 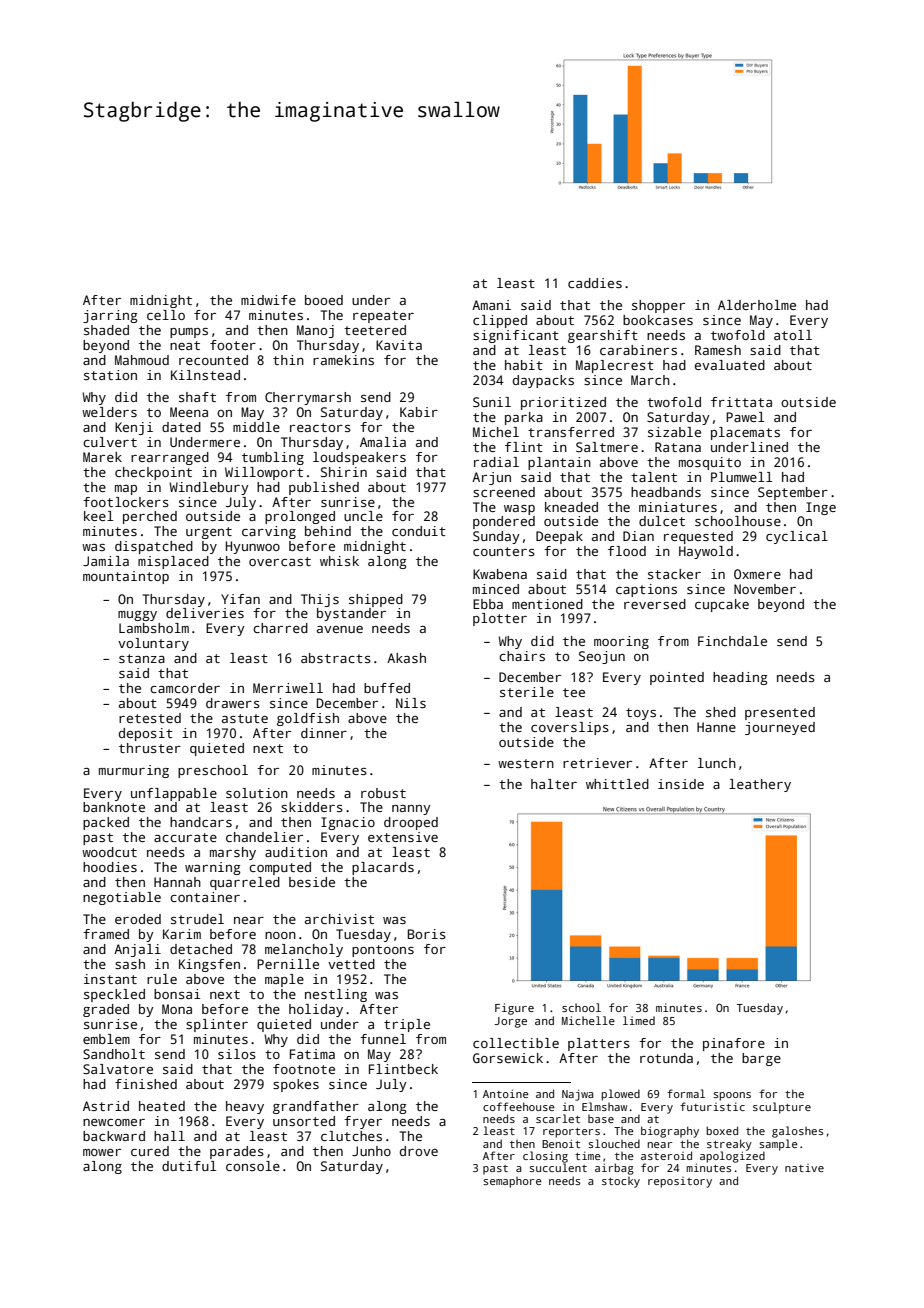 I want to click on presented, so click(x=780, y=713).
